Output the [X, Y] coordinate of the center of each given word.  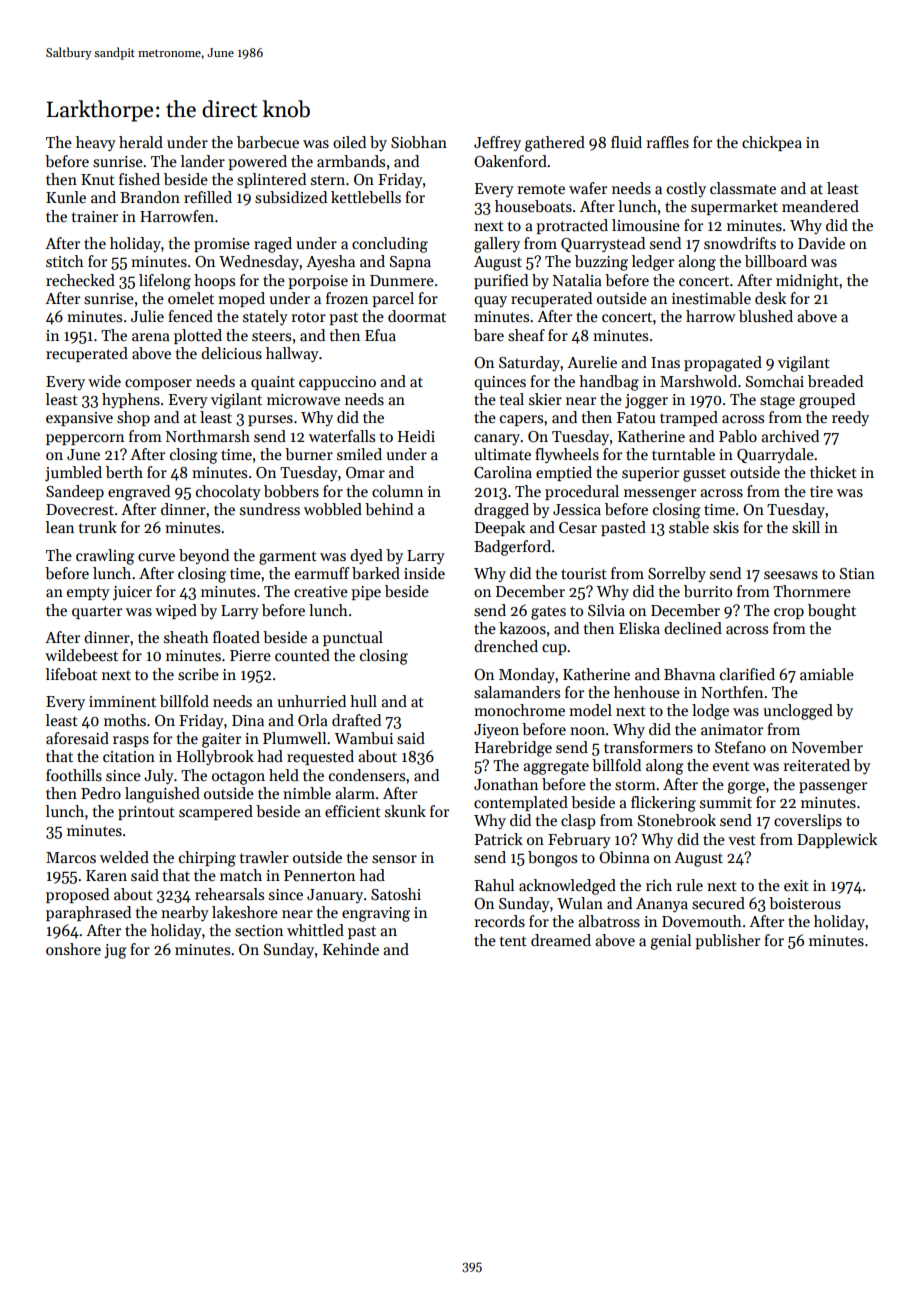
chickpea [772, 143]
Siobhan [419, 142]
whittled [315, 930]
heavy [96, 143]
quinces [500, 383]
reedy [850, 418]
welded [124, 857]
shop [133, 418]
